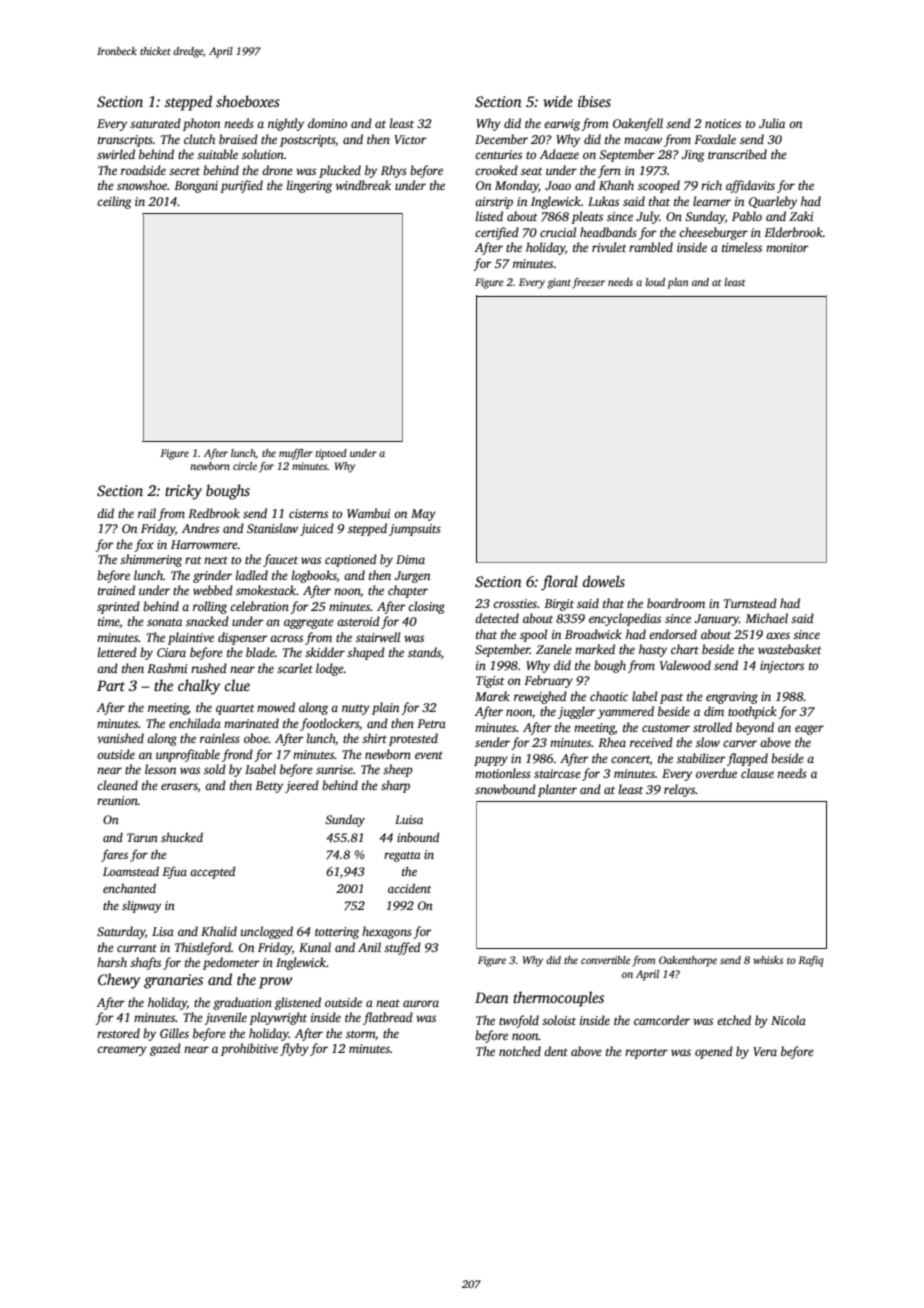 This screenshot has width=924, height=1308. Describe the element at coordinates (676, 603) in the screenshot. I see `boardroom` at that location.
